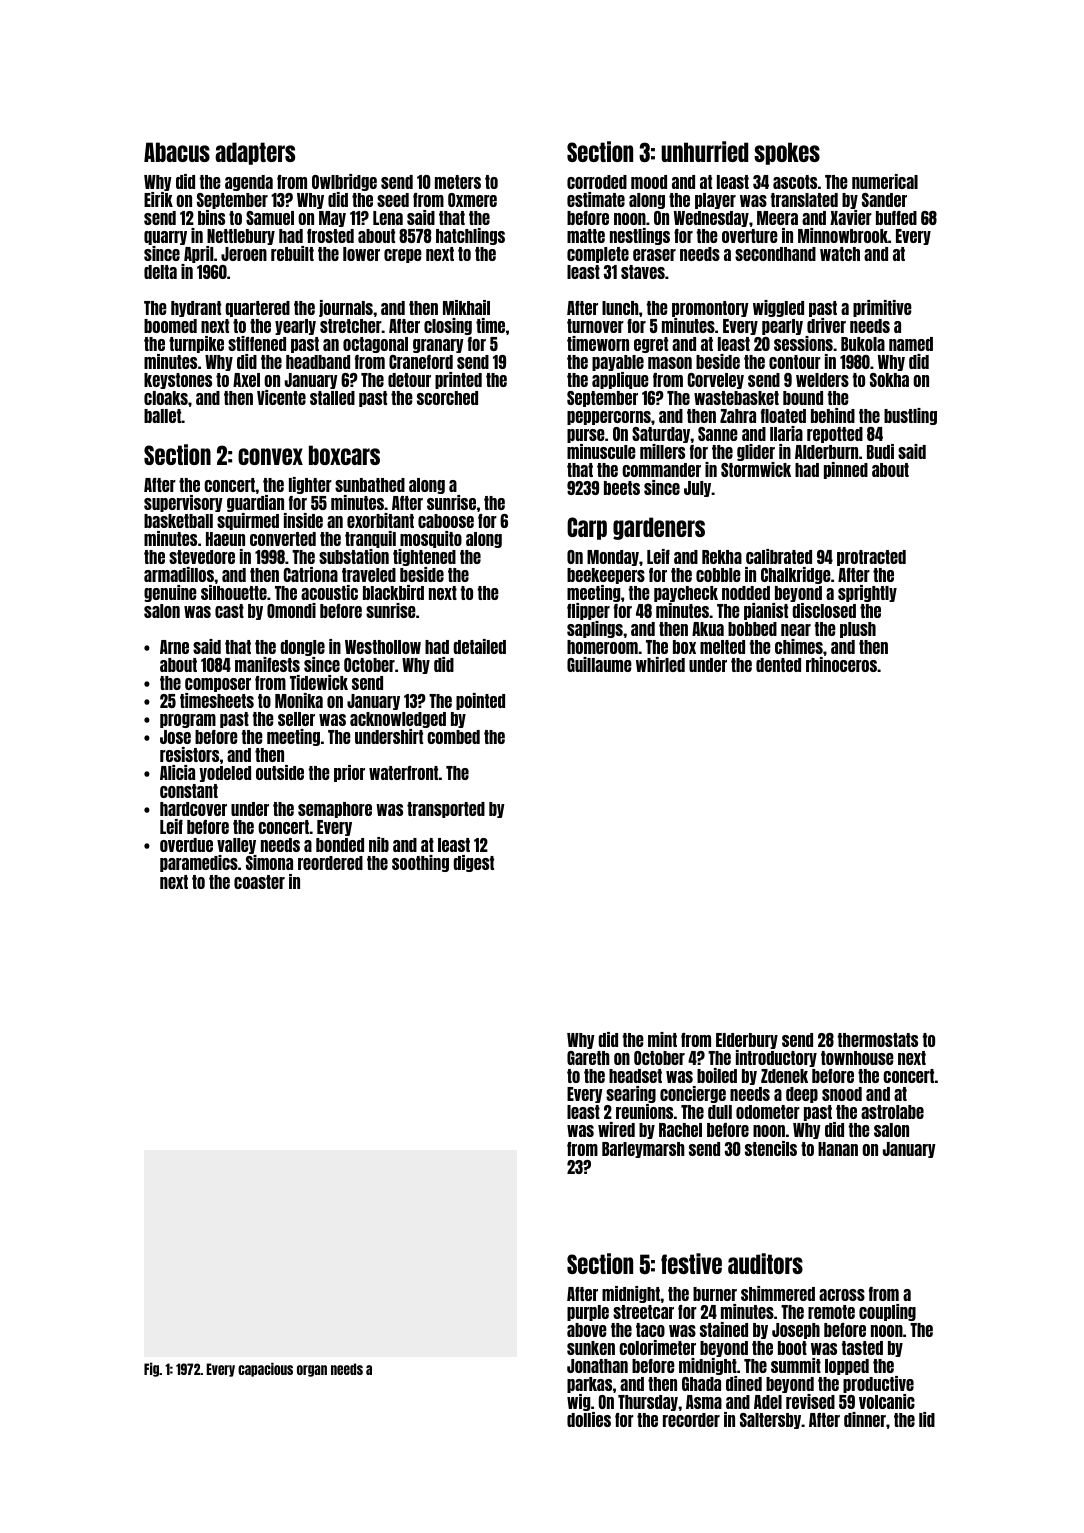  Describe the element at coordinates (447, 398) in the image. I see `scorched` at that location.
